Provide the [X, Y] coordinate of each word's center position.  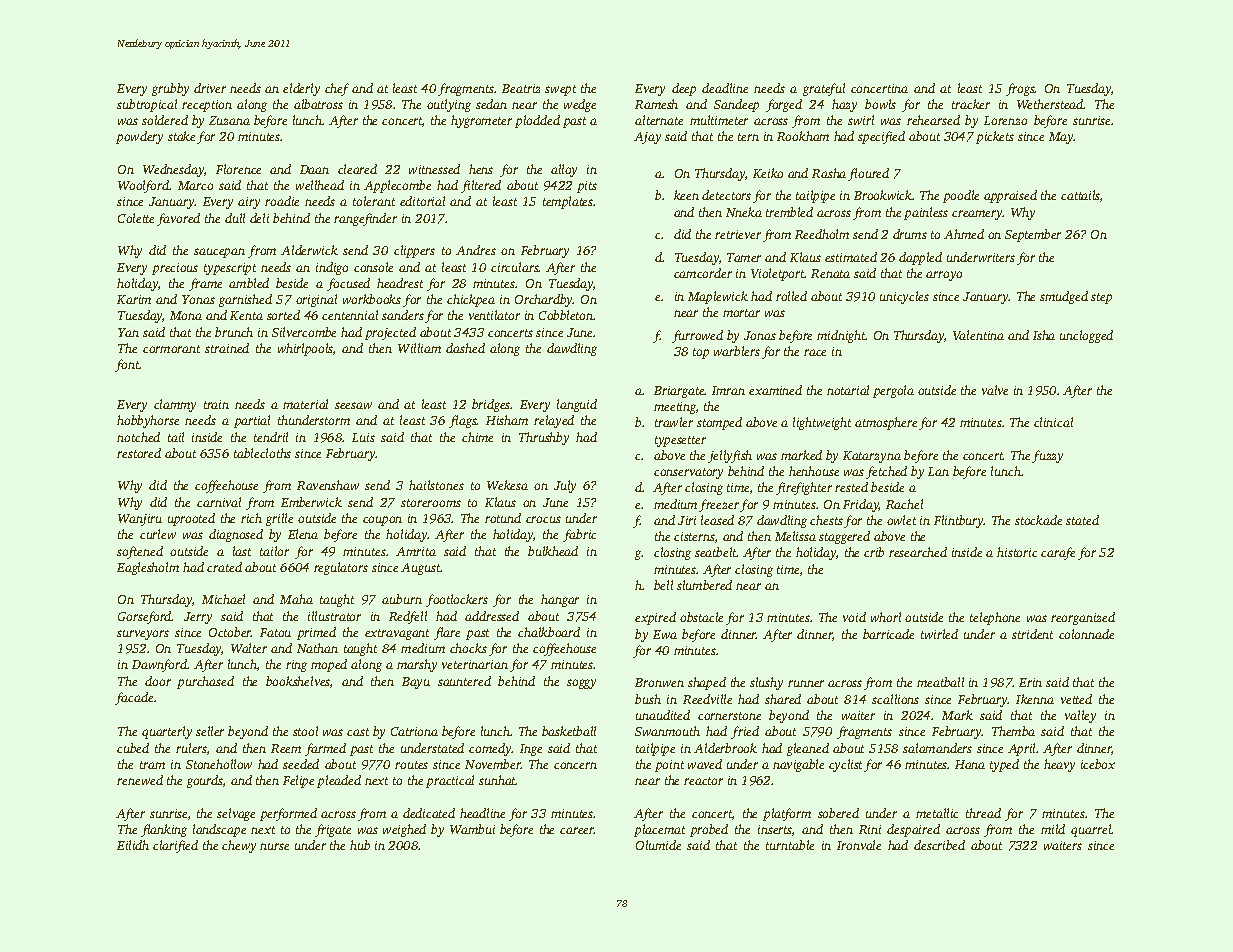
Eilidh [133, 845]
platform [787, 814]
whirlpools [305, 349]
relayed [554, 421]
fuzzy [1047, 456]
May [1061, 138]
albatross [318, 104]
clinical [1053, 422]
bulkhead [553, 551]
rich [251, 518]
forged [784, 105]
